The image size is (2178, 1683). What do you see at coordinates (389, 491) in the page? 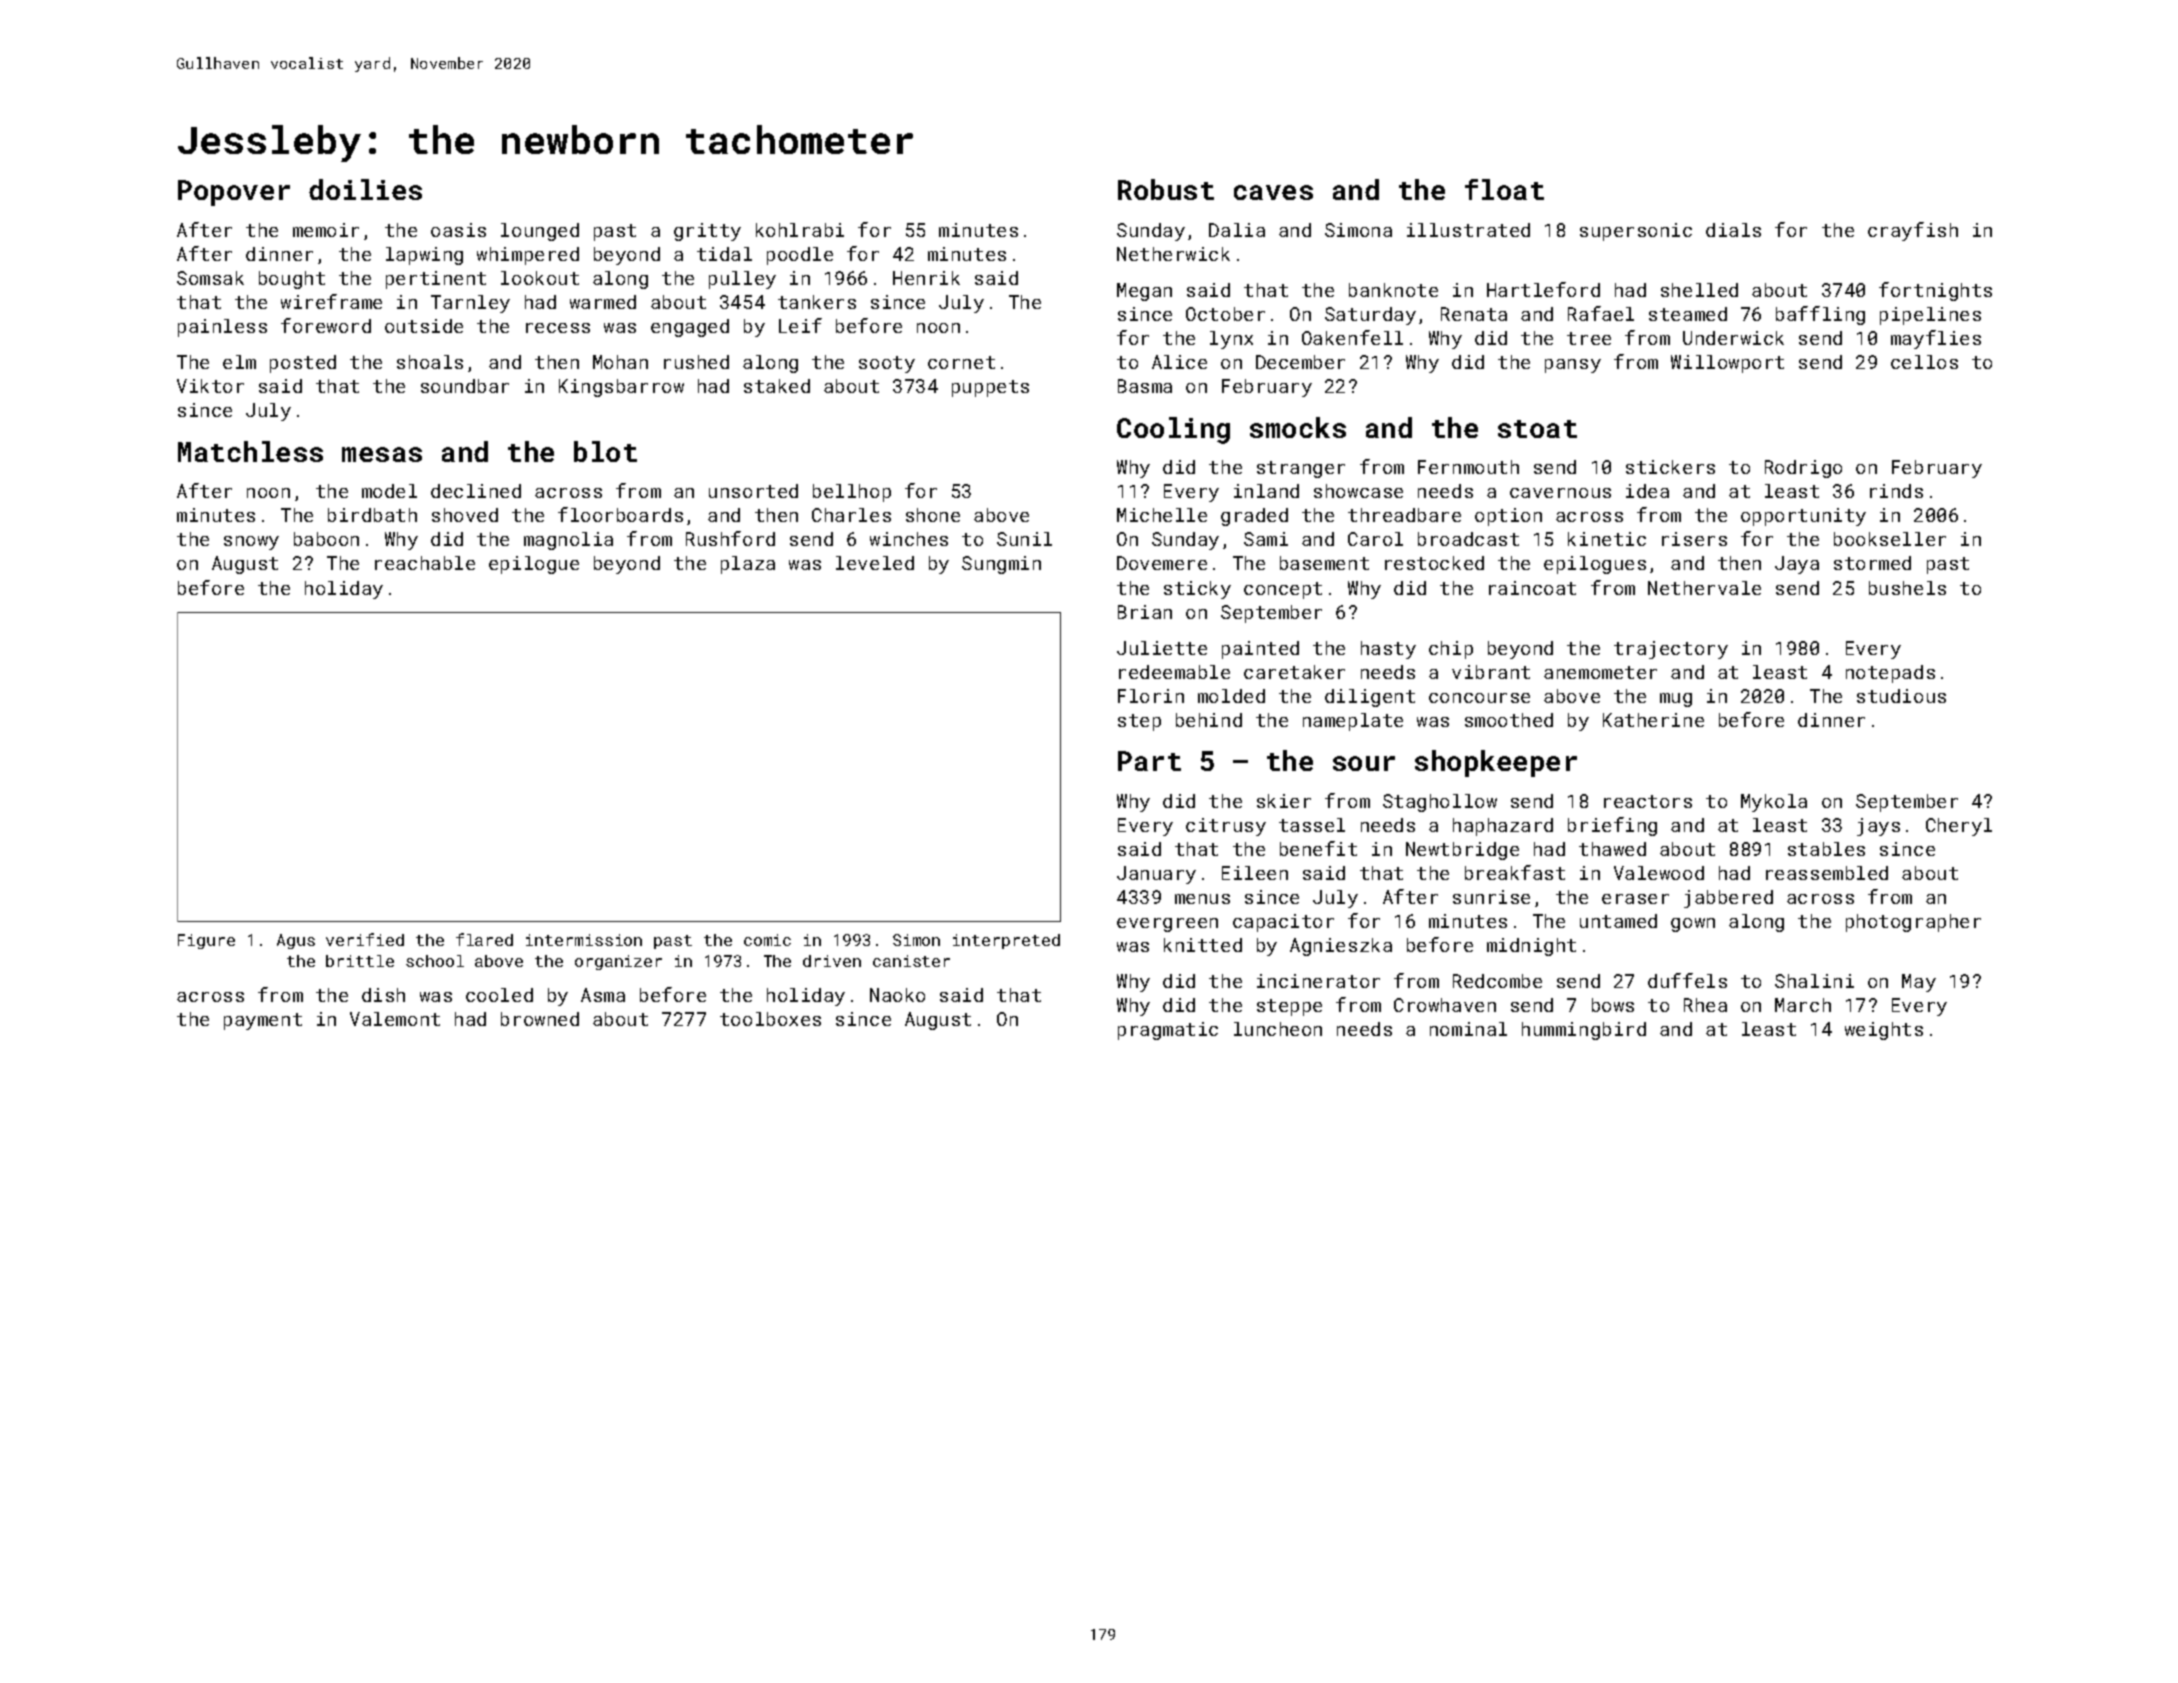
I see `model` at bounding box center [389, 491].
